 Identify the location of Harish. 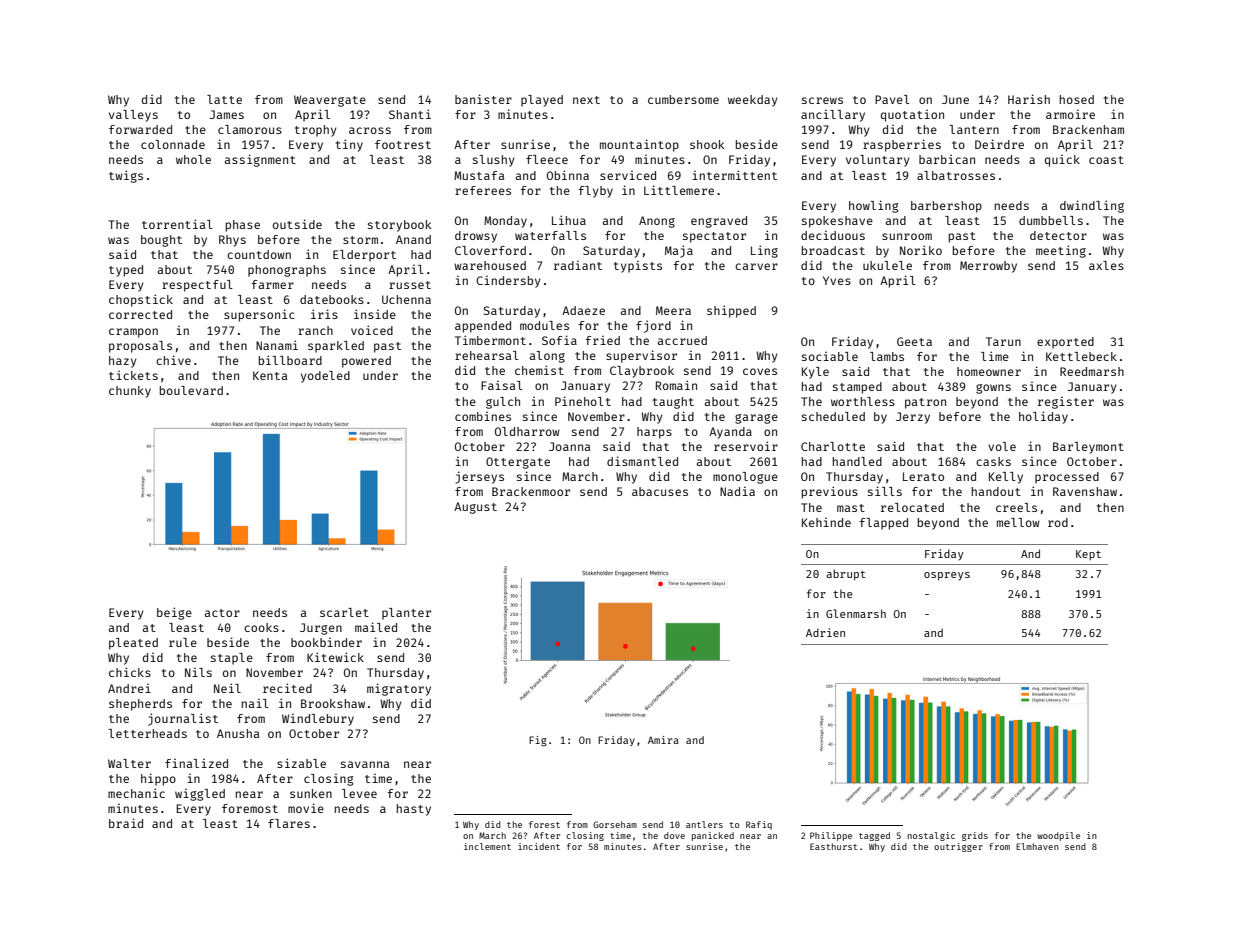
(1029, 99).
